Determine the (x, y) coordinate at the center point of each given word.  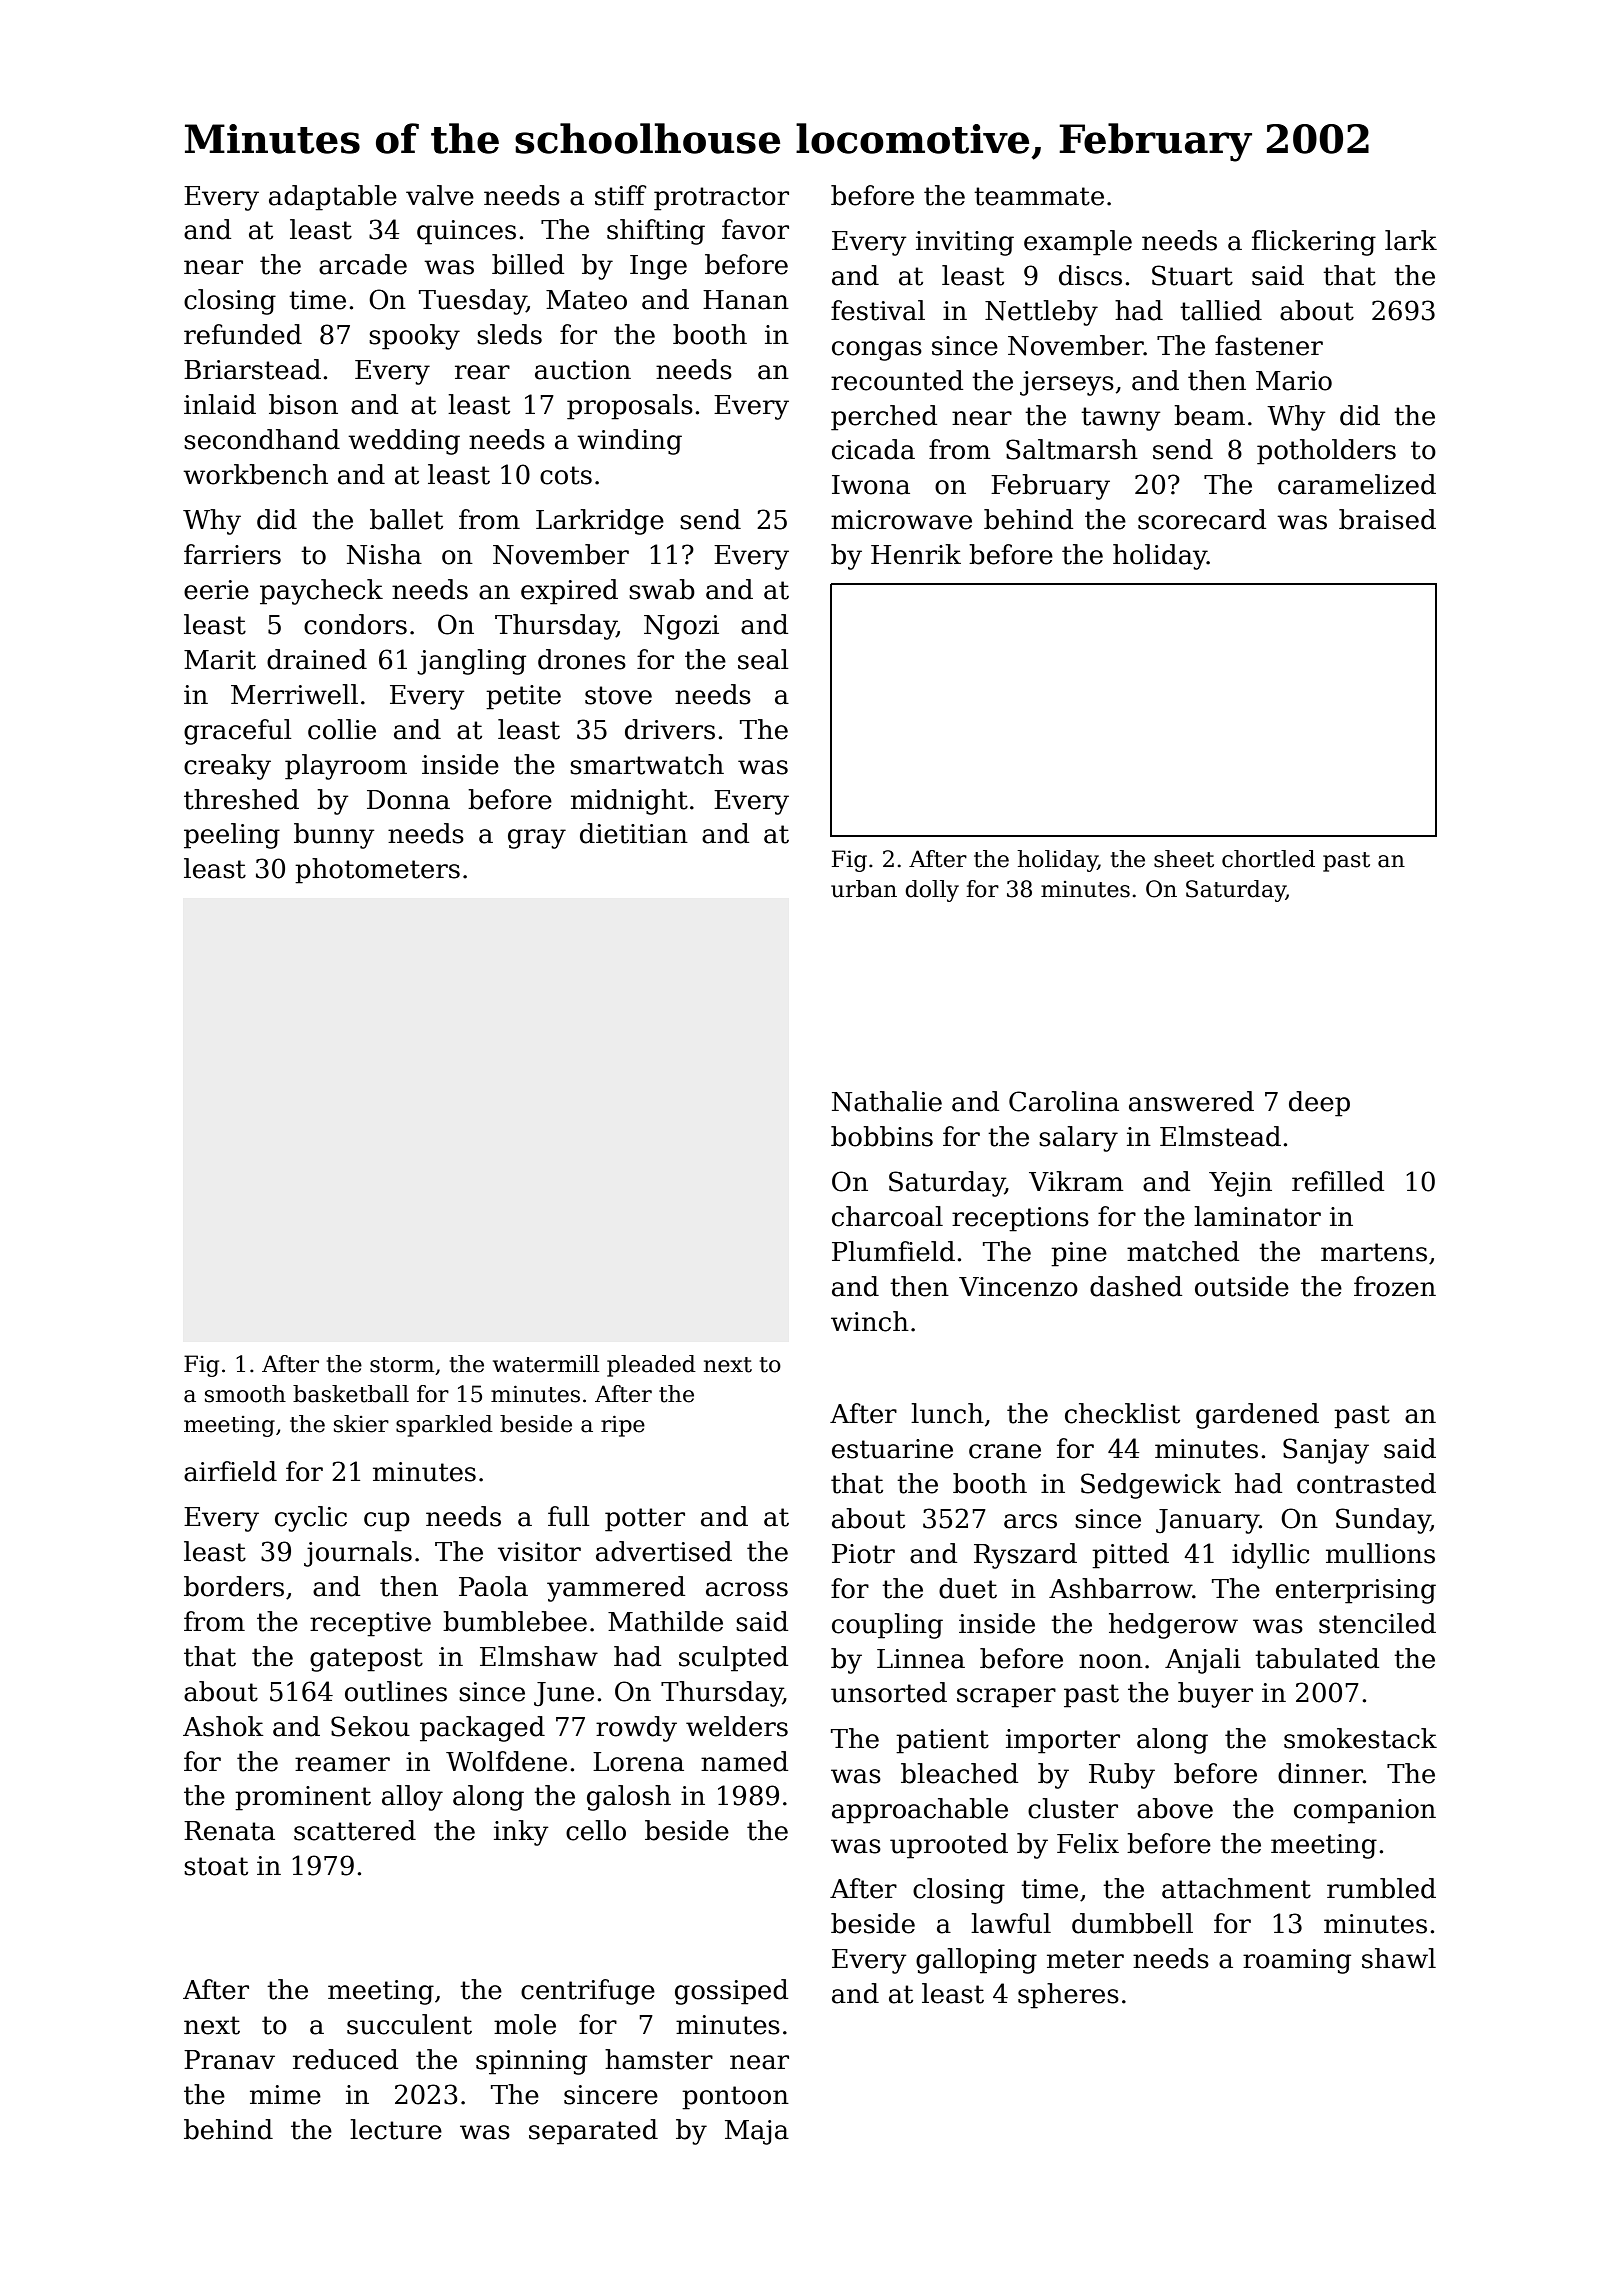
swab (662, 589)
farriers (232, 554)
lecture (396, 2129)
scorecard (1202, 519)
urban (864, 889)
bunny (334, 836)
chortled (1268, 859)
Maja (757, 2132)
